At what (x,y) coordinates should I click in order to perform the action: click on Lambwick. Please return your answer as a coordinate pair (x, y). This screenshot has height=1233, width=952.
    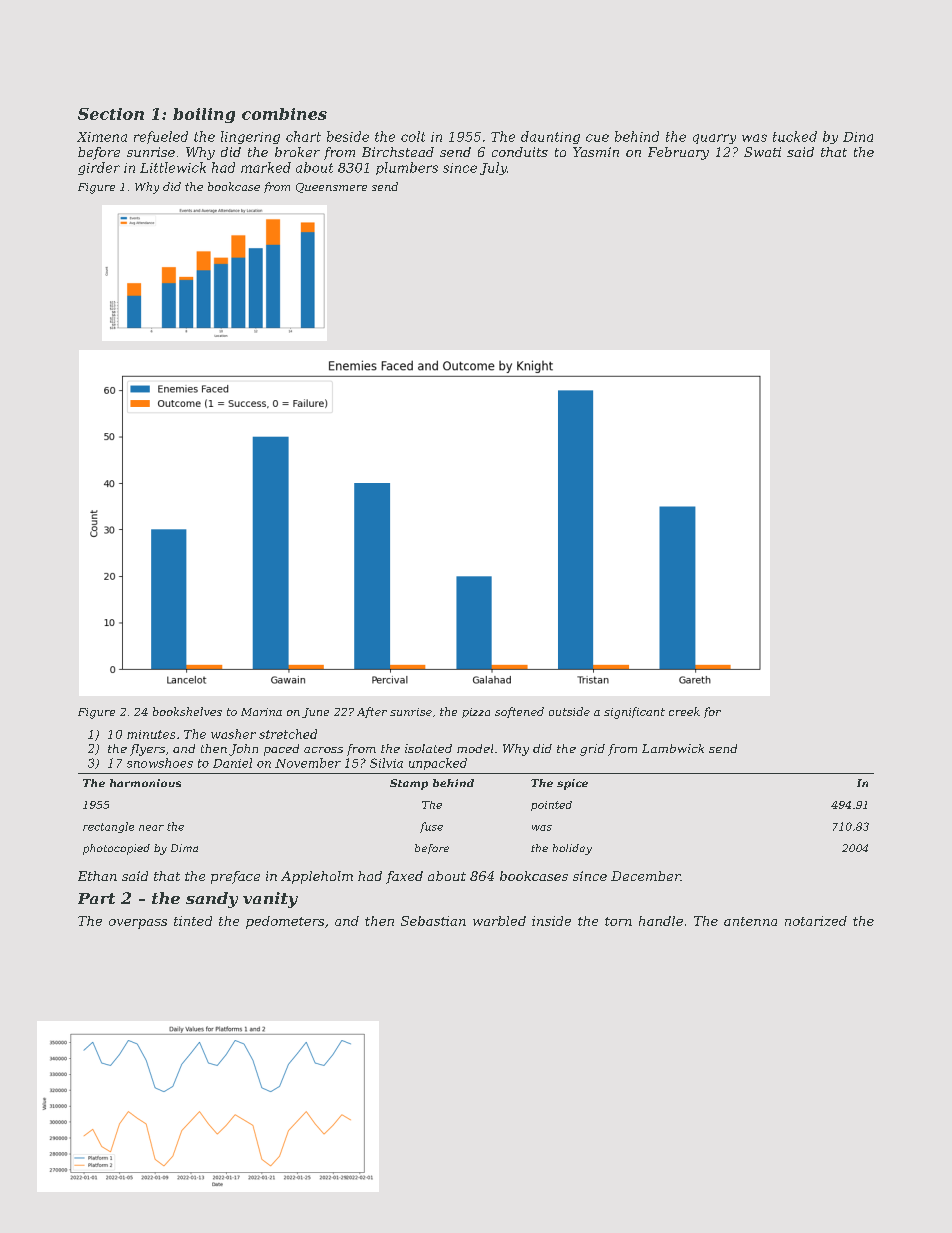
    Looking at the image, I should click on (673, 748).
